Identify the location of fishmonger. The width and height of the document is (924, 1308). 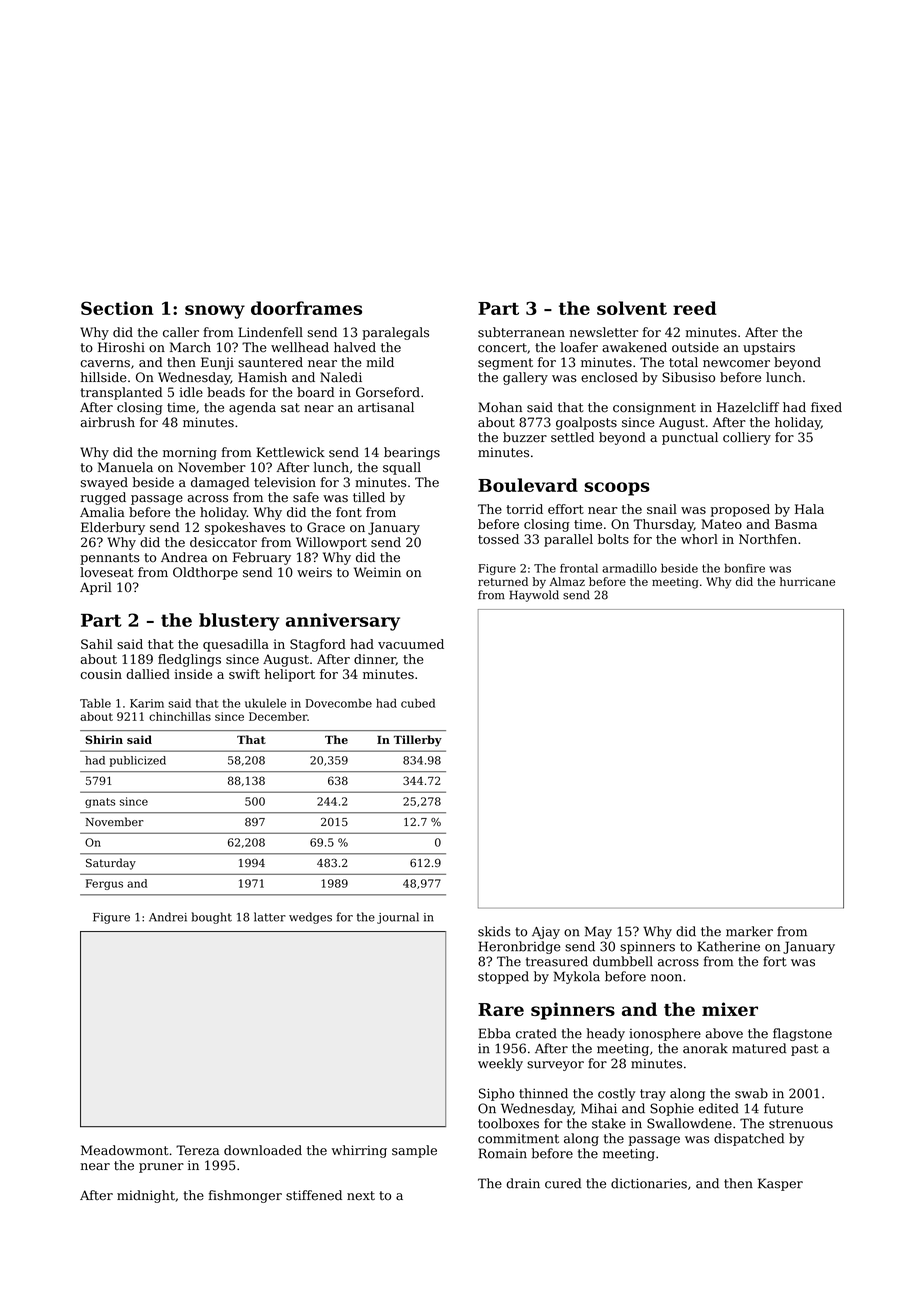
(245, 1196).
